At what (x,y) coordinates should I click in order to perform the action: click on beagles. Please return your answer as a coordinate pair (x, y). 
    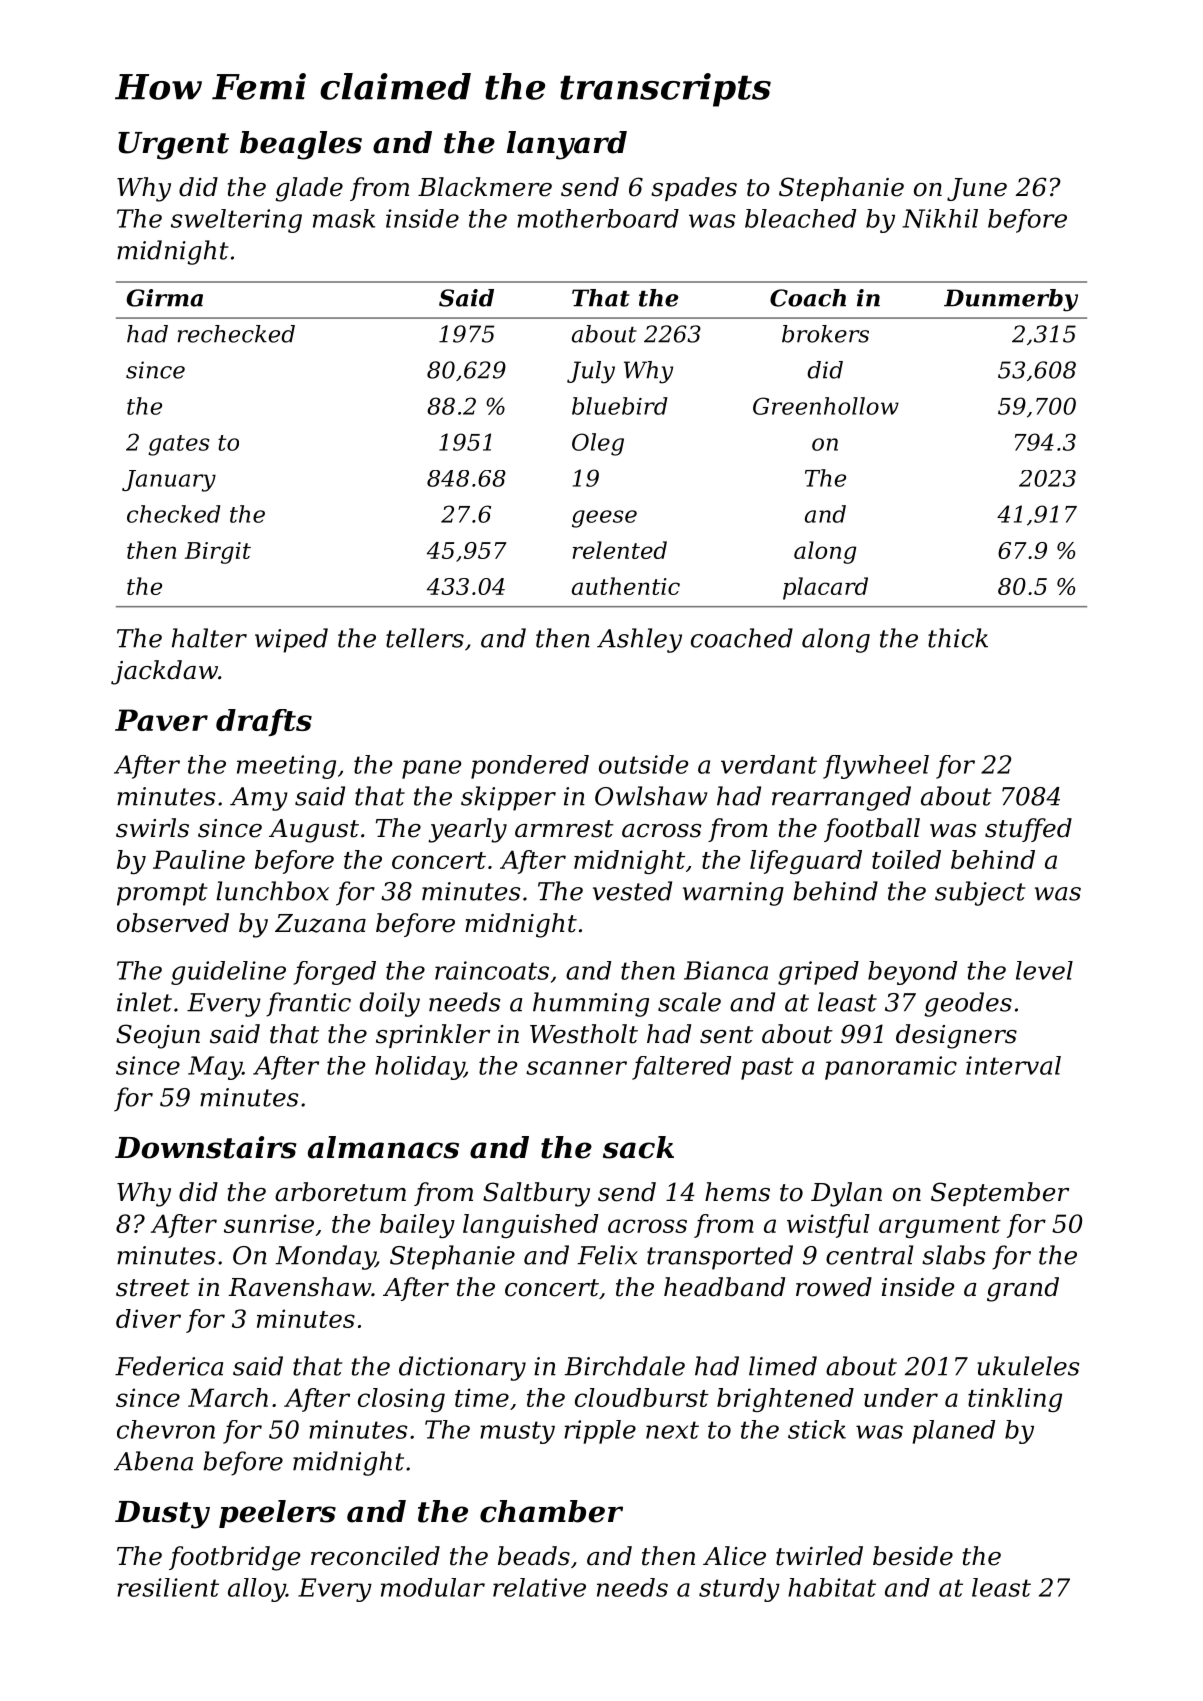
    Looking at the image, I should click on (301, 145).
